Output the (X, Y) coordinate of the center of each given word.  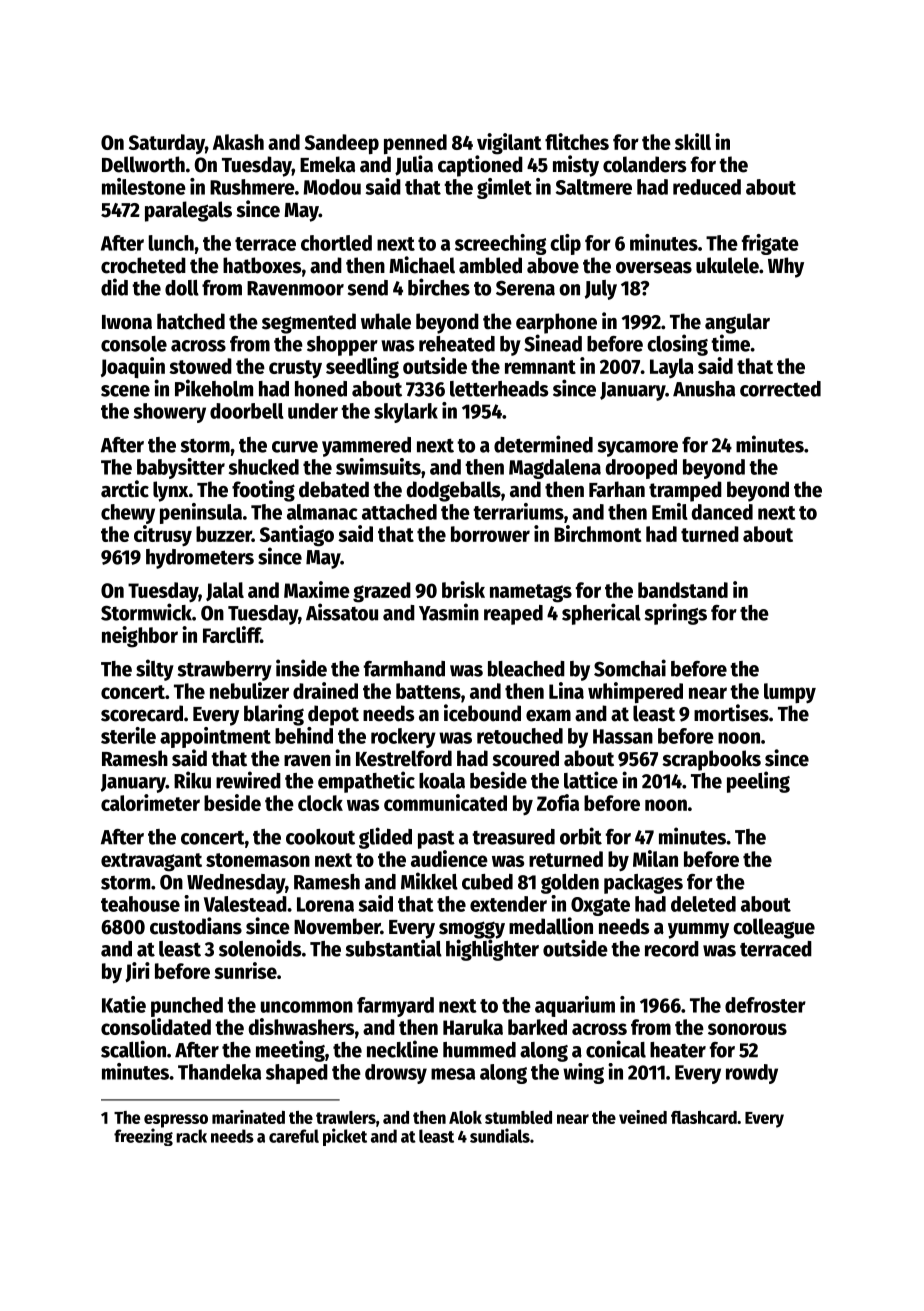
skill (693, 141)
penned (415, 144)
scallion (133, 1049)
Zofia (558, 802)
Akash (238, 142)
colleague (774, 928)
